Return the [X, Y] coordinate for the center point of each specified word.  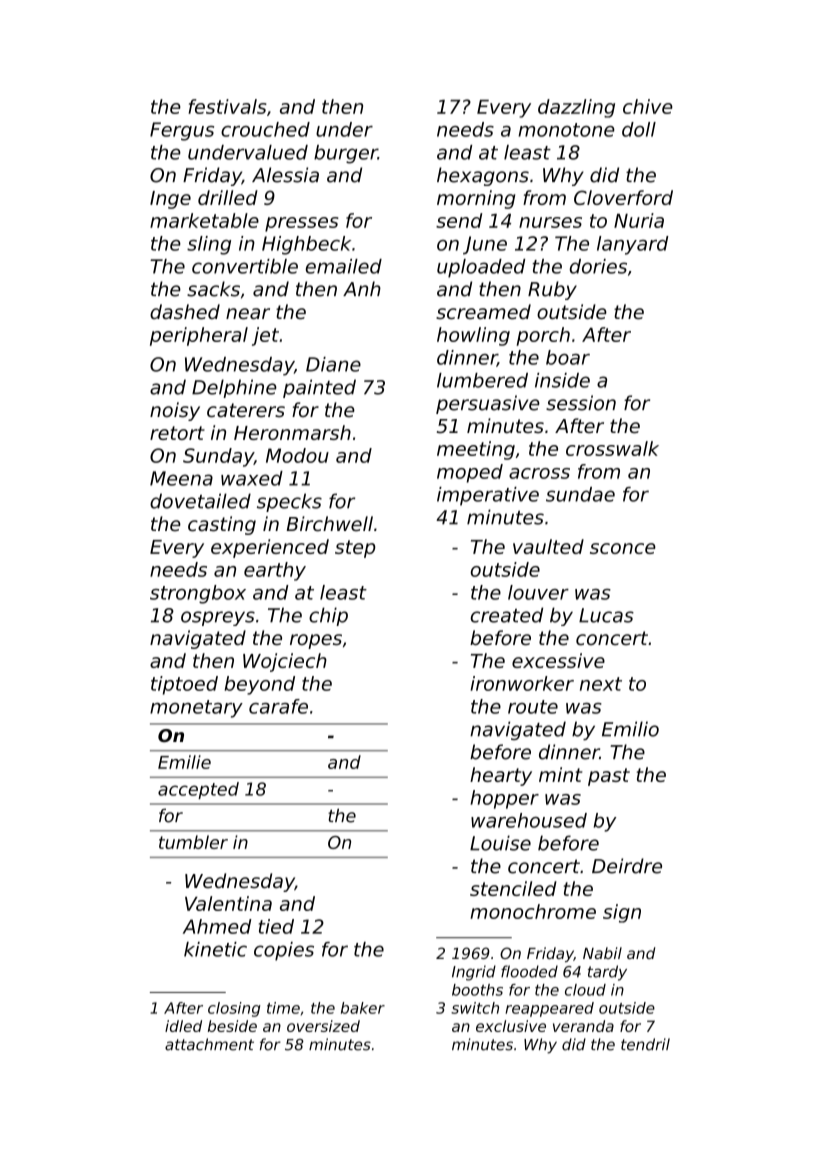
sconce [623, 548]
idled [183, 1026]
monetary [196, 709]
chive [648, 106]
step [355, 549]
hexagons [483, 176]
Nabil [602, 953]
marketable [204, 220]
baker [363, 1008]
